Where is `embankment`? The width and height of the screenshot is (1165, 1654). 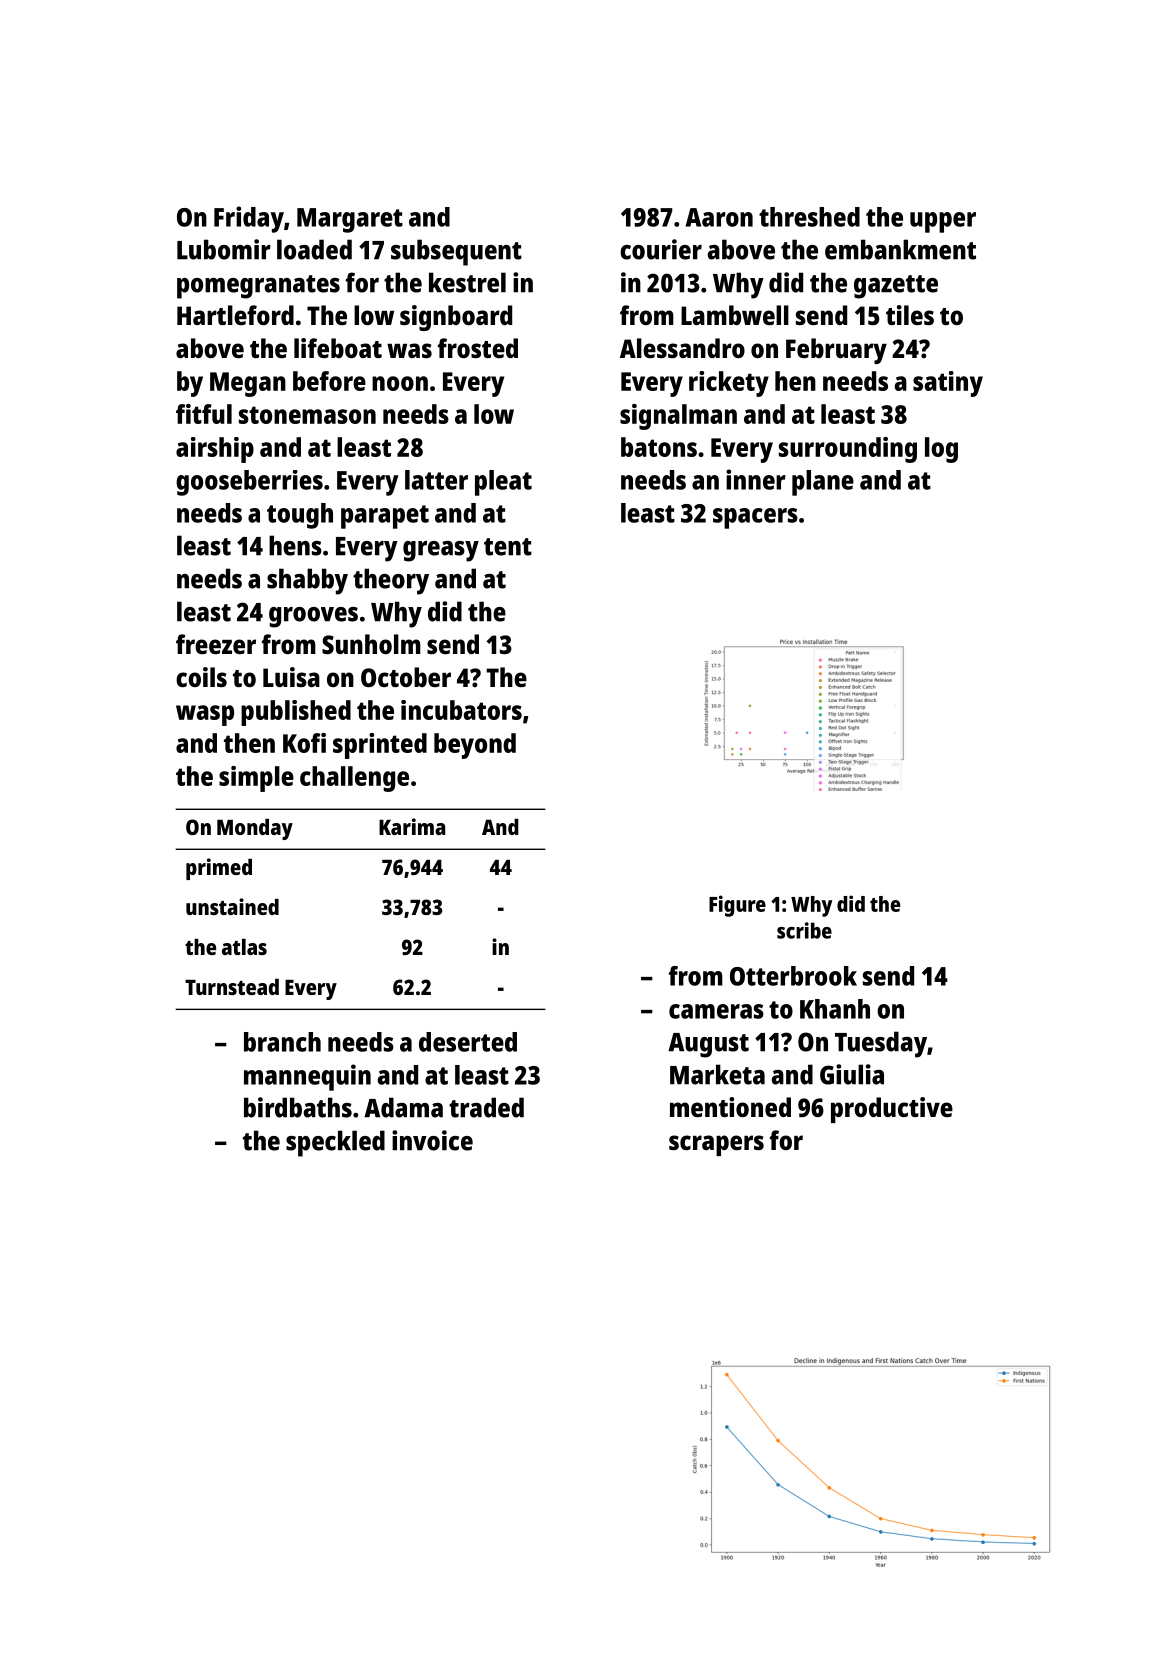 embankment is located at coordinates (900, 249).
